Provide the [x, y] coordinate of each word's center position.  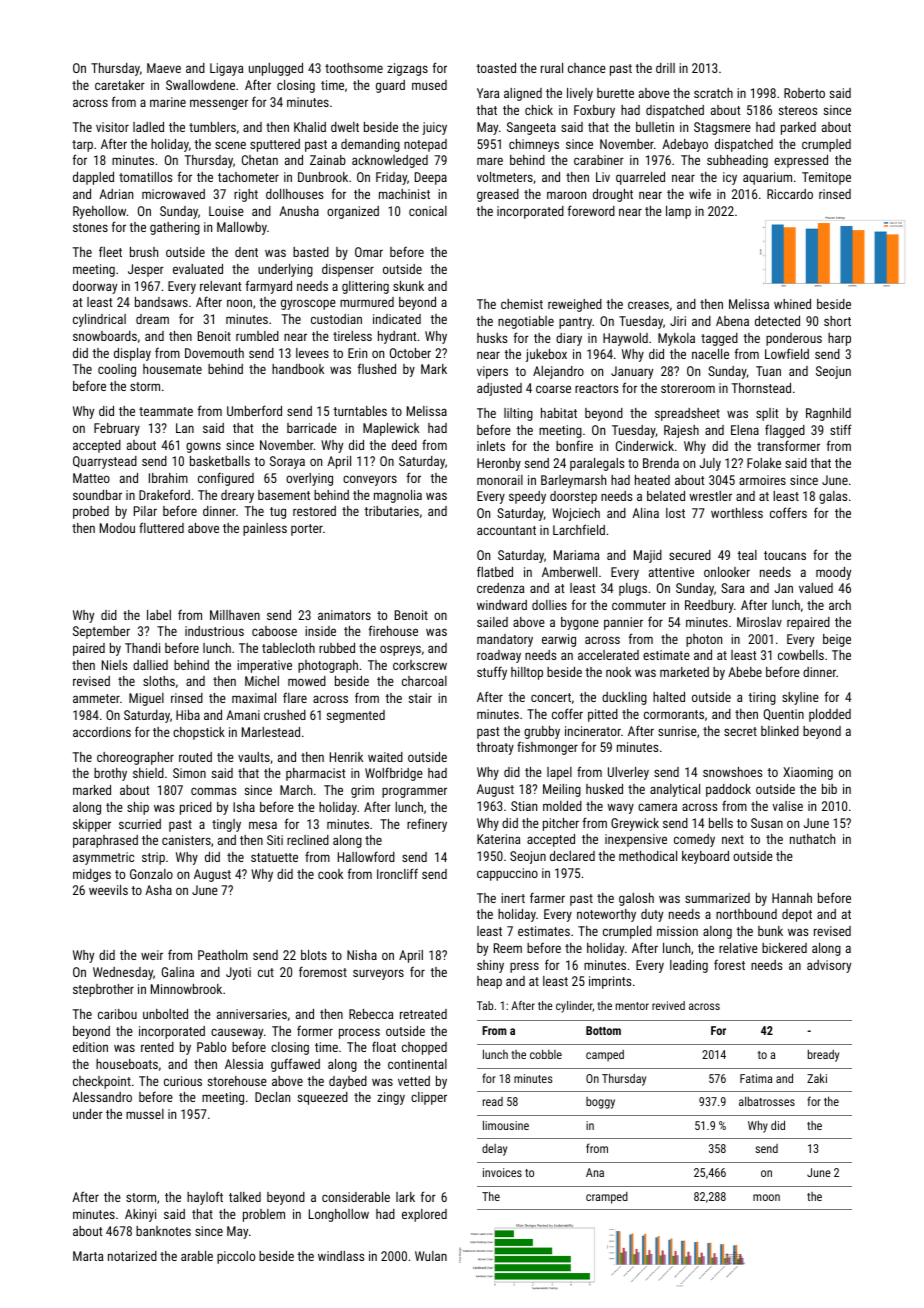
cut [266, 972]
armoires [762, 480]
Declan [272, 1097]
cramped [607, 1198]
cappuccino [507, 874]
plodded [830, 715]
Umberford [254, 410]
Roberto [804, 93]
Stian [524, 806]
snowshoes [732, 772]
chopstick [199, 733]
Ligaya [226, 69]
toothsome [354, 68]
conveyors [370, 480]
